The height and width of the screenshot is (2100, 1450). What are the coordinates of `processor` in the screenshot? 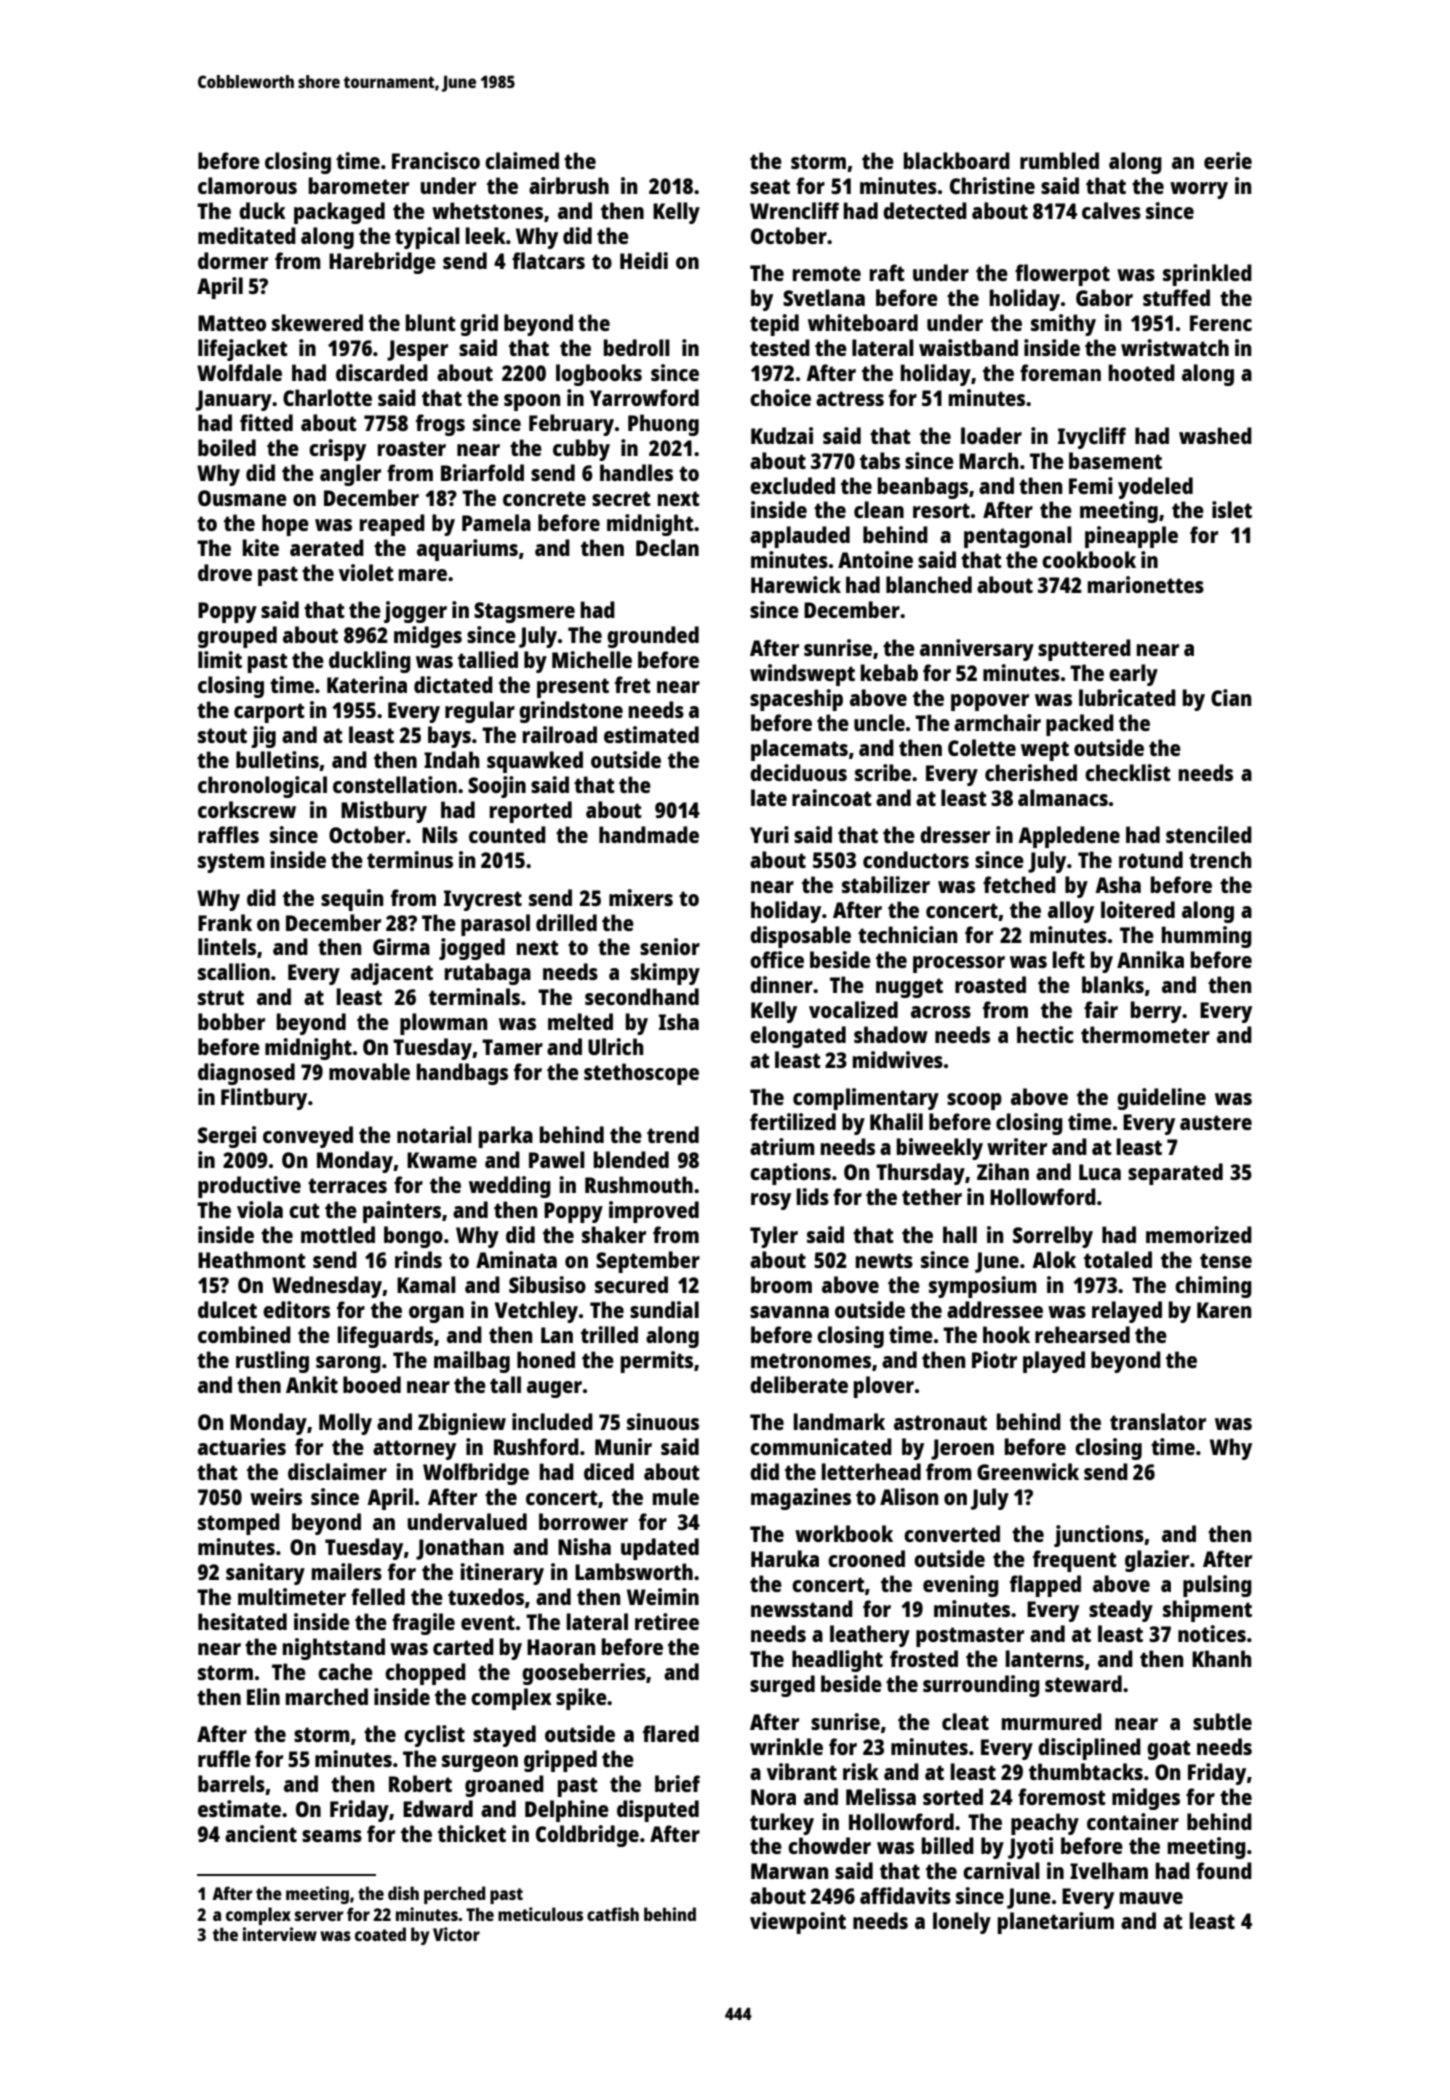 It's located at (959, 964).
